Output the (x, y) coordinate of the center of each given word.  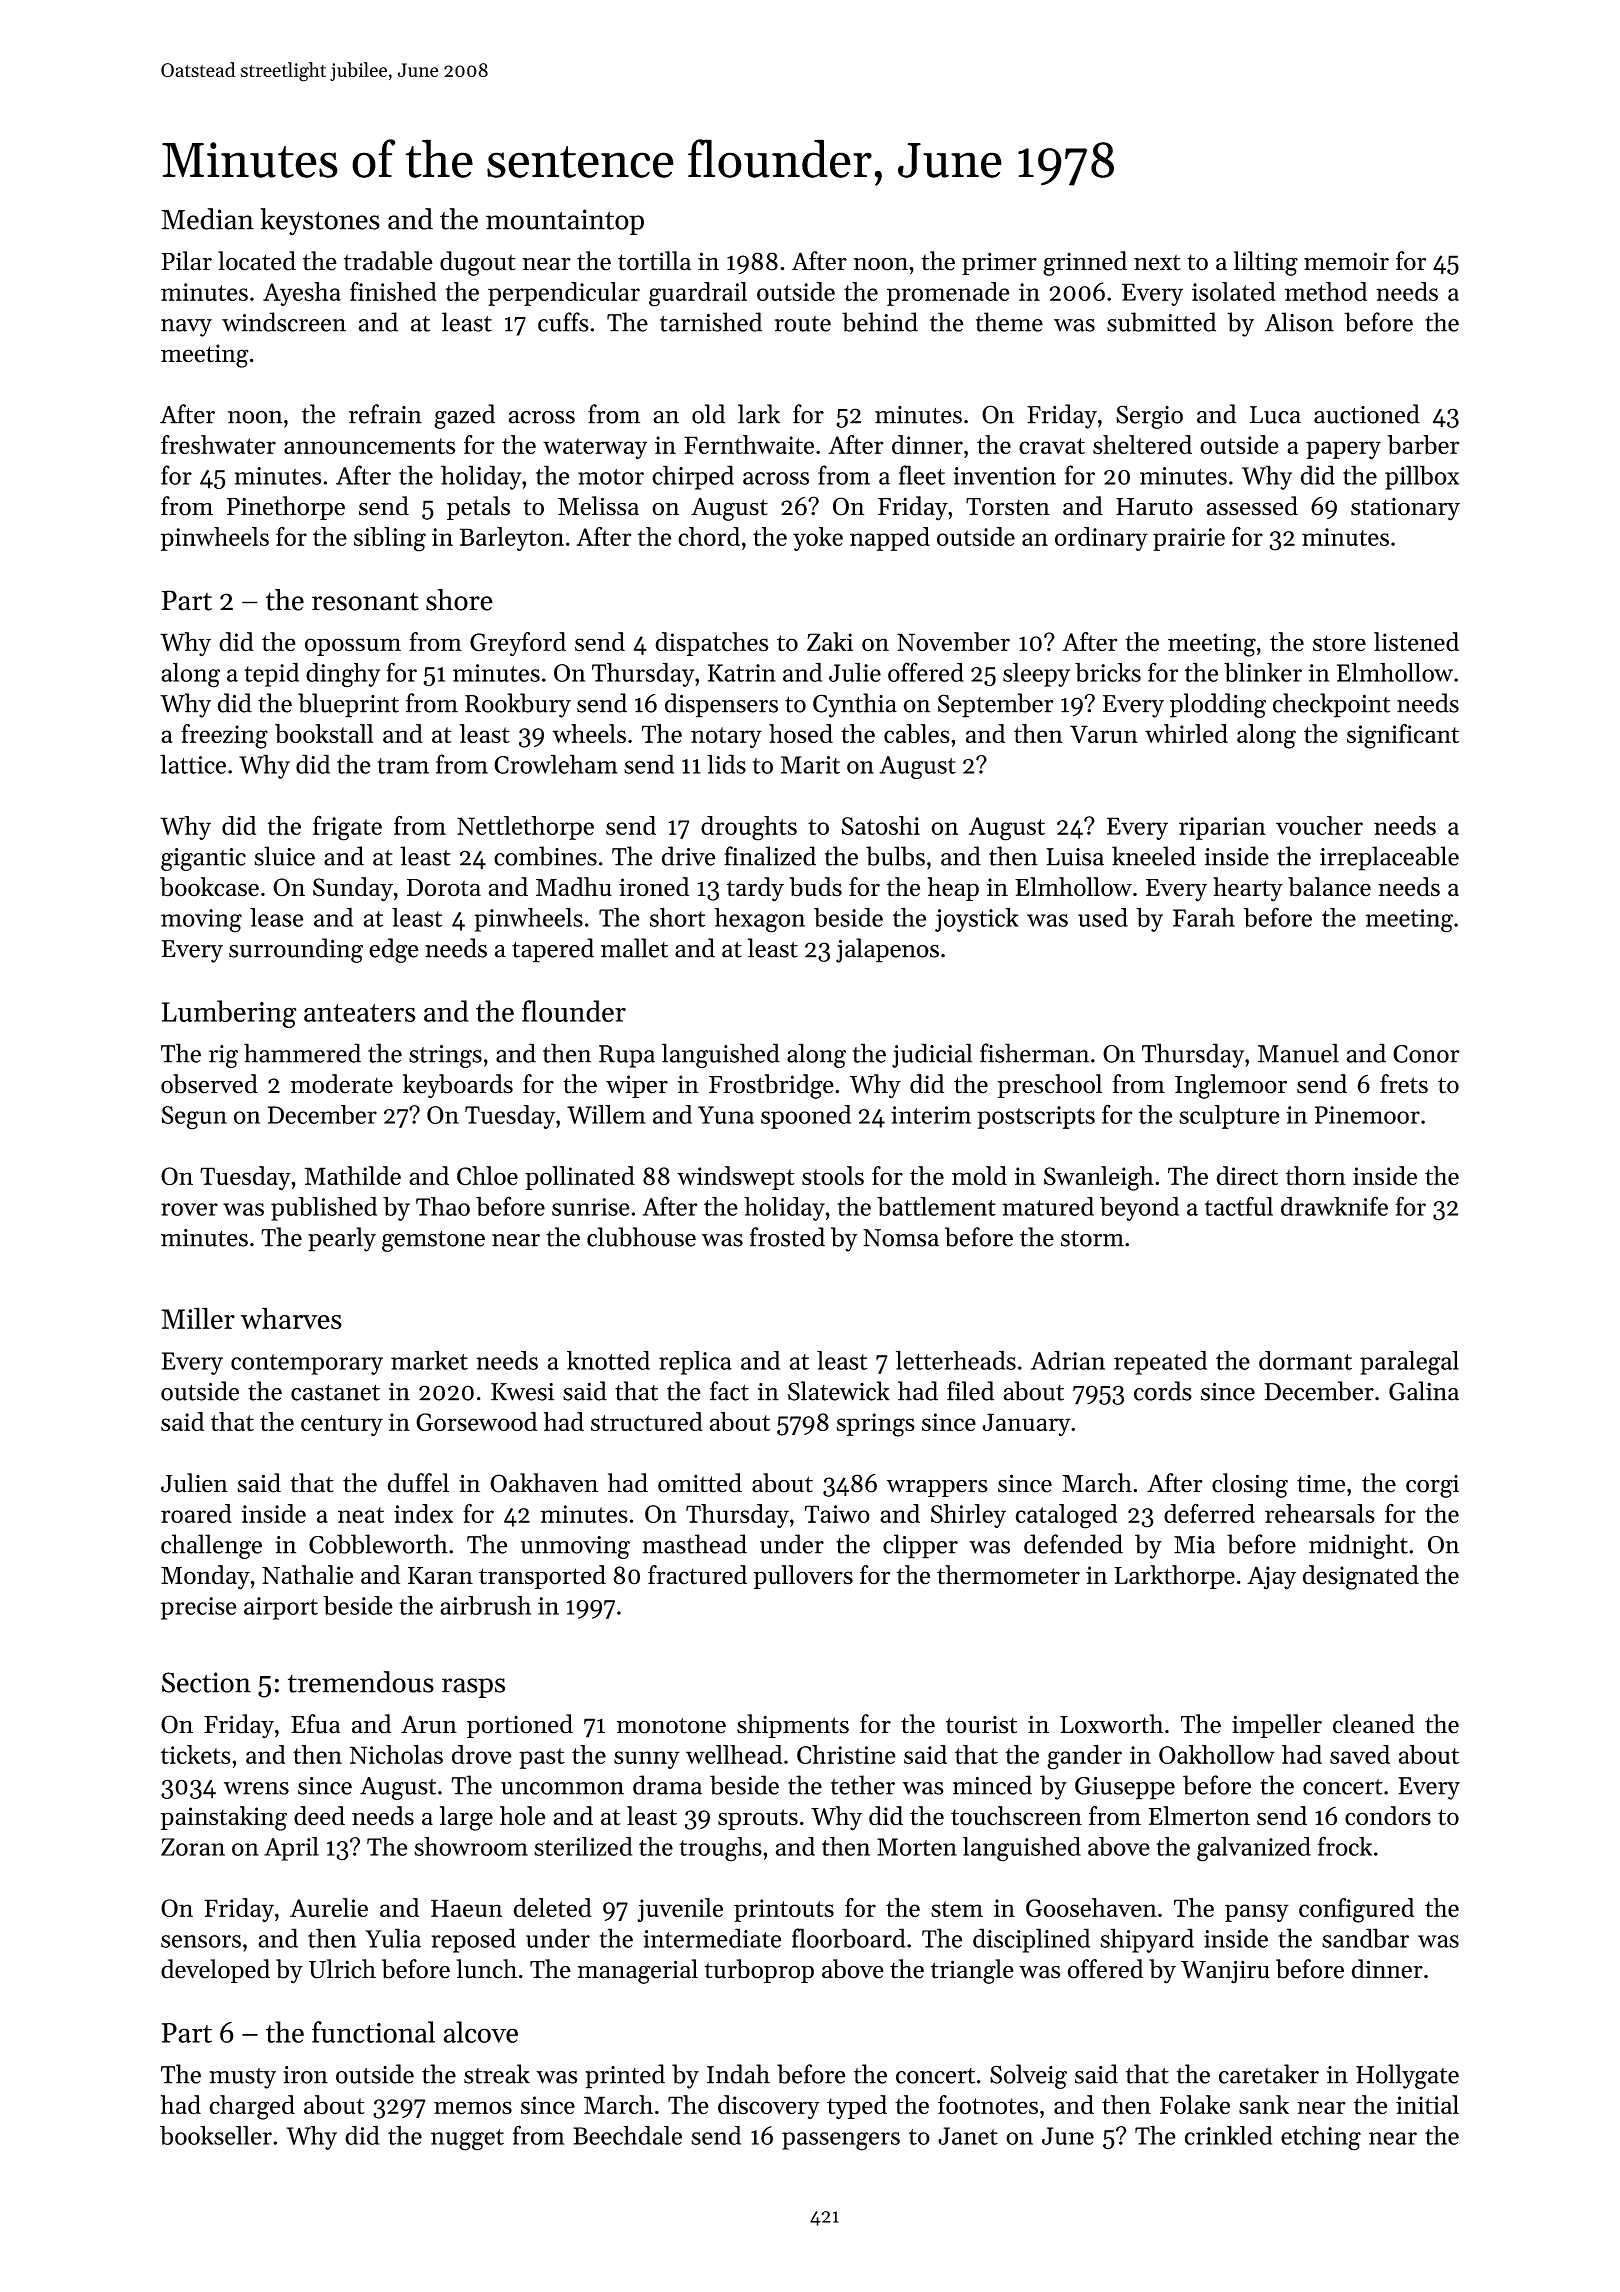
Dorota (444, 888)
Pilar (186, 261)
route (803, 324)
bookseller (216, 2135)
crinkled (1228, 2135)
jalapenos (887, 950)
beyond (1139, 1208)
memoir (1346, 261)
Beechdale (627, 2135)
